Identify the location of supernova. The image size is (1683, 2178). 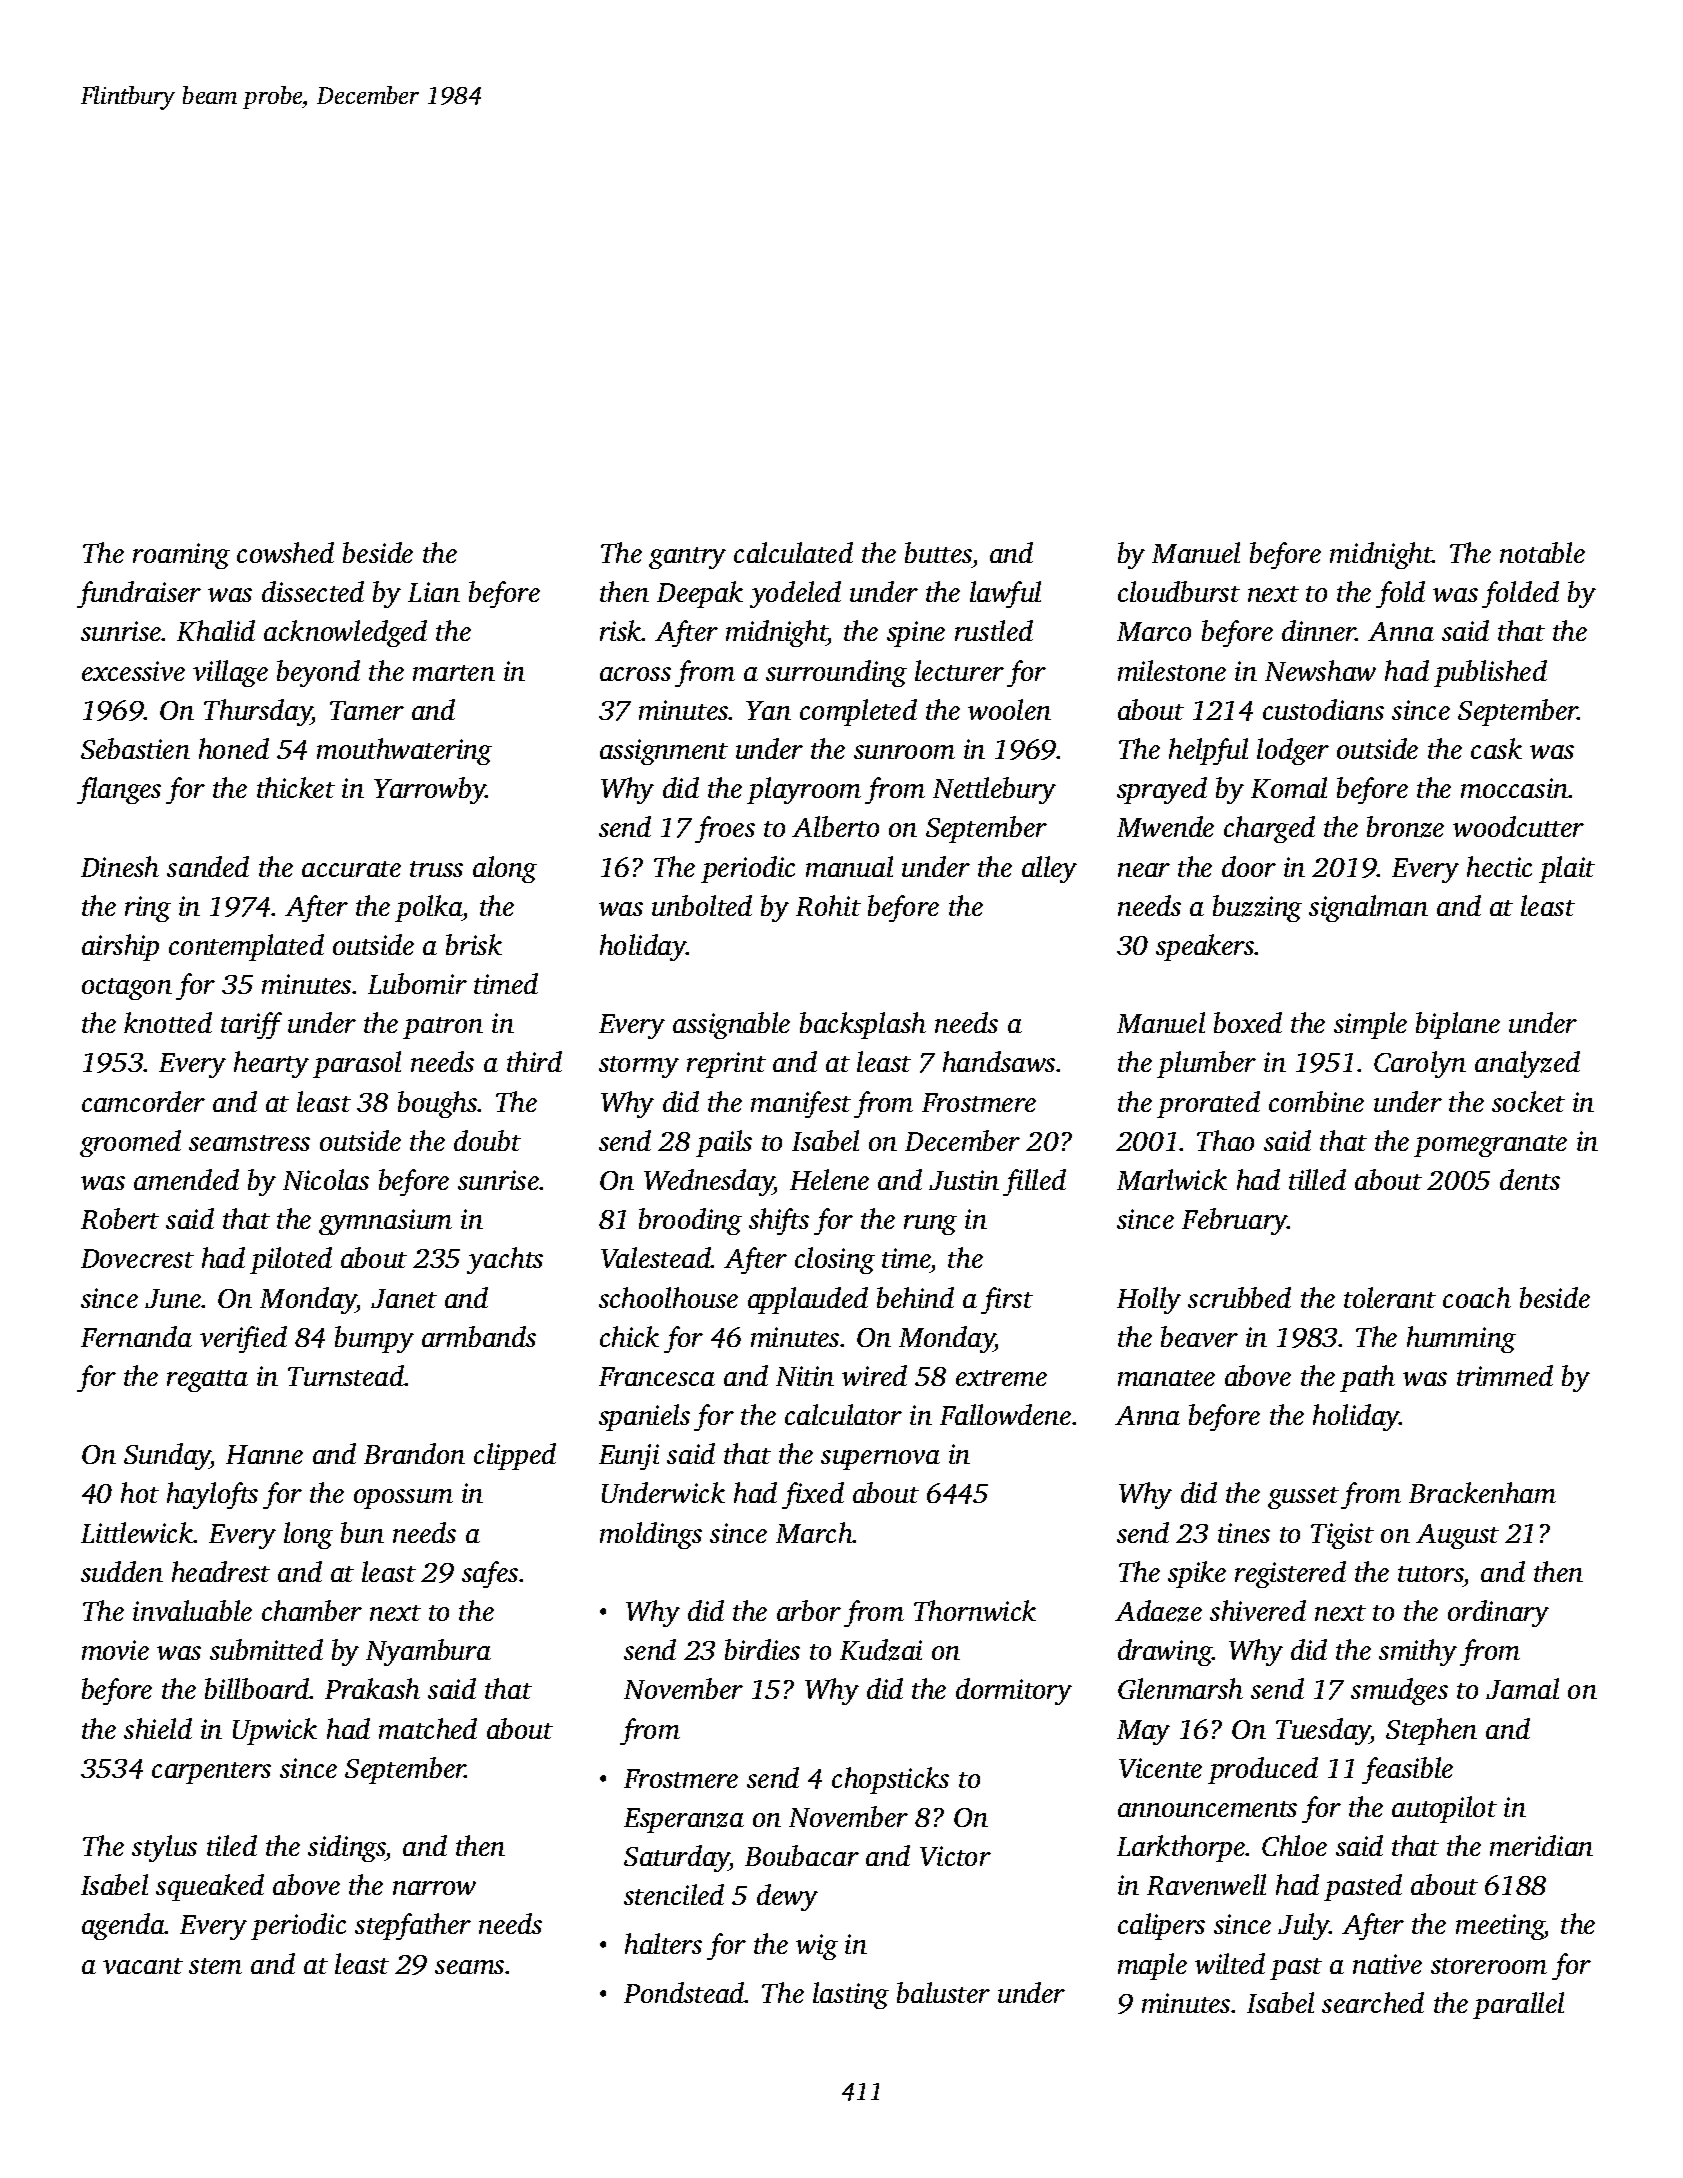
(880, 1460).
